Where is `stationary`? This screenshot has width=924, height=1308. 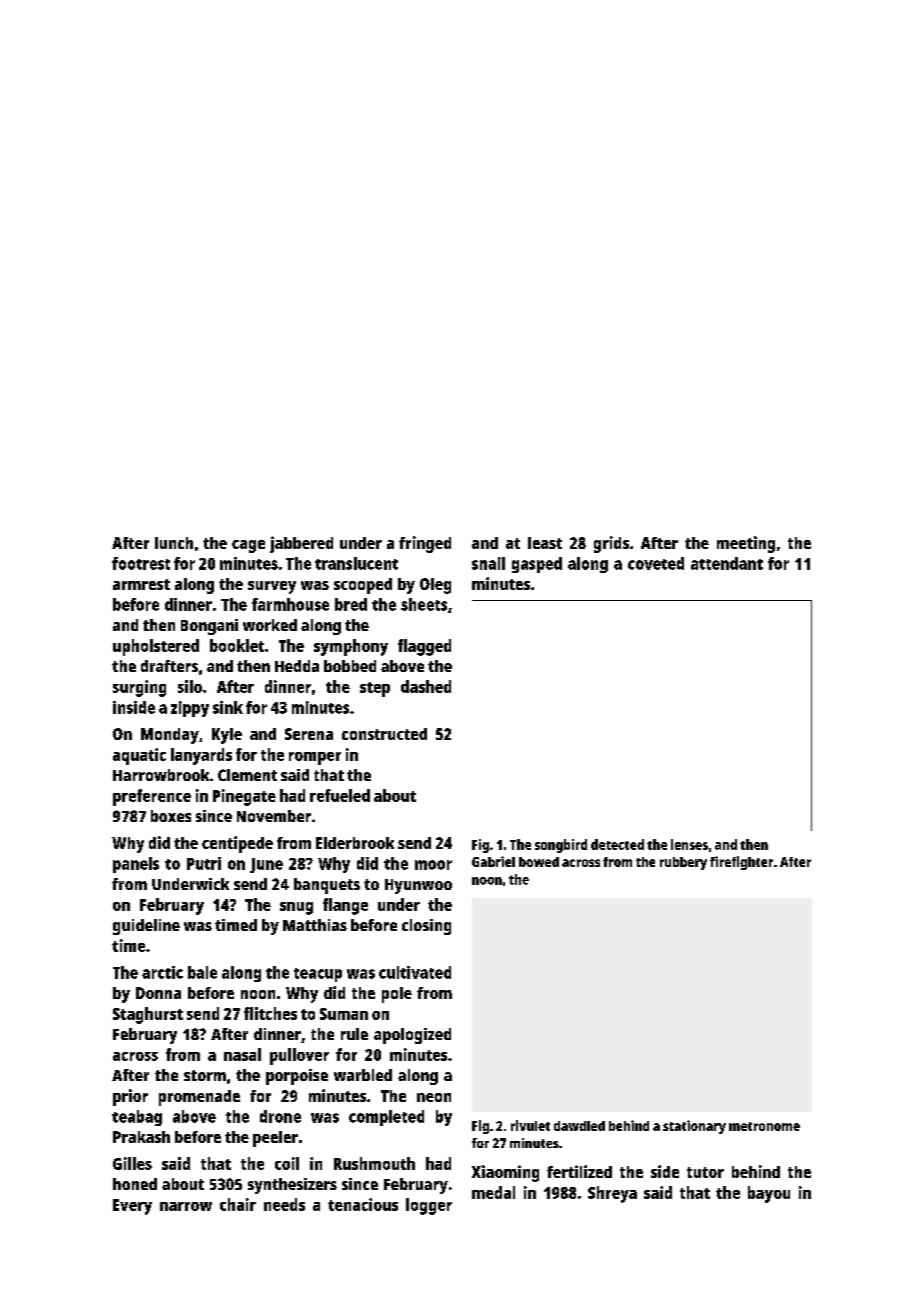 stationary is located at coordinates (694, 1127).
